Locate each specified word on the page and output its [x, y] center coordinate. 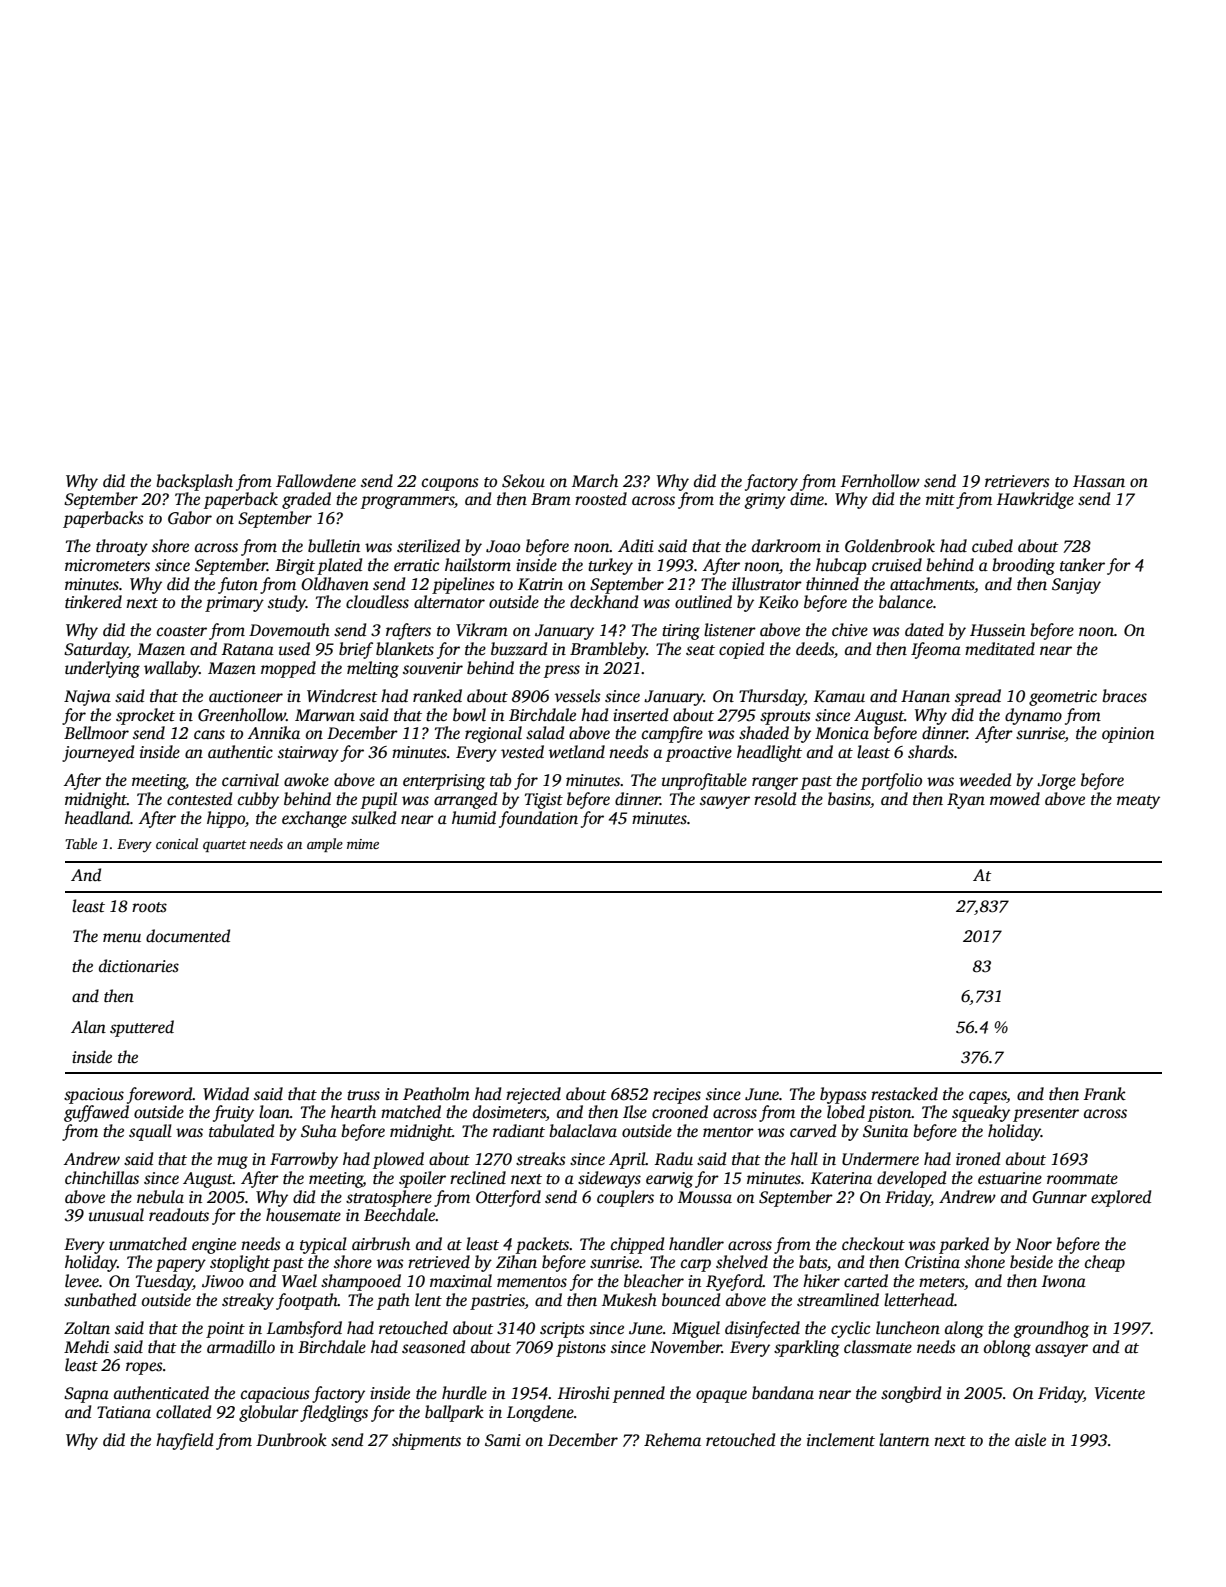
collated [183, 1412]
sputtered [142, 1028]
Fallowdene [316, 481]
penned [639, 1394]
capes [988, 1097]
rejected [533, 1095]
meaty [1138, 802]
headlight [769, 753]
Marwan [325, 715]
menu [122, 937]
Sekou [523, 481]
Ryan [966, 801]
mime [363, 844]
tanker [1082, 565]
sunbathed [100, 1300]
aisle [1030, 1440]
